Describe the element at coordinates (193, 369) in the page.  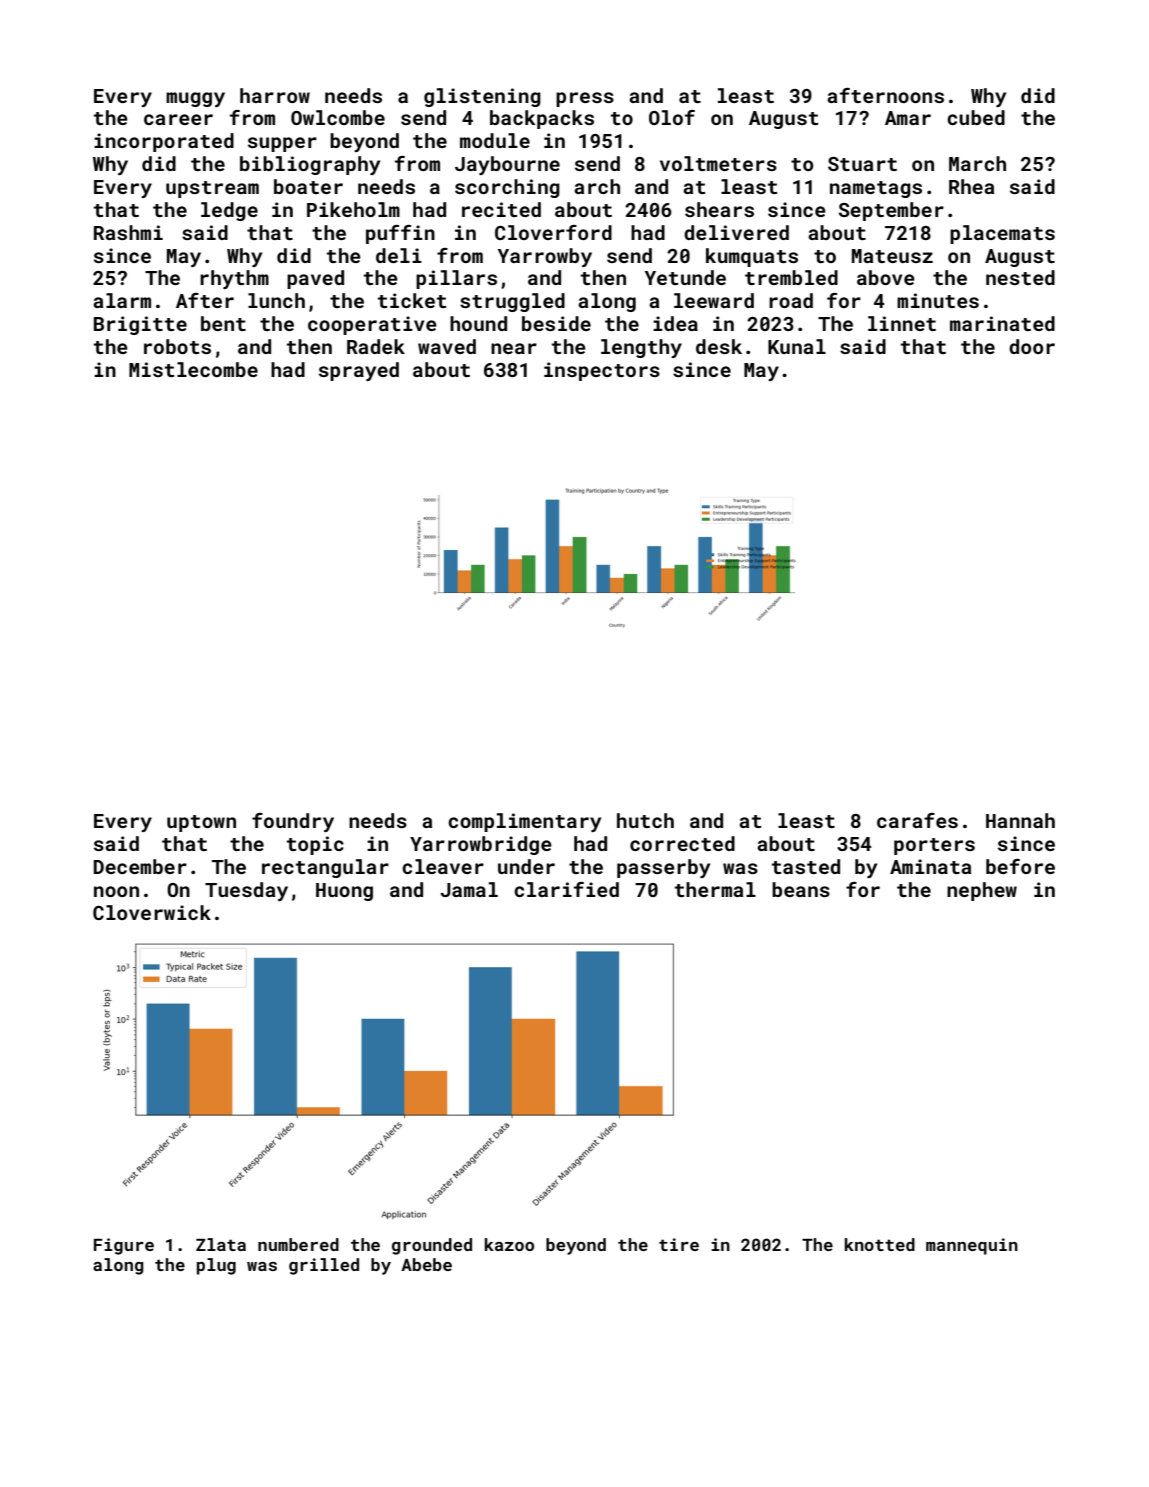
I see `Mistlecombe` at that location.
